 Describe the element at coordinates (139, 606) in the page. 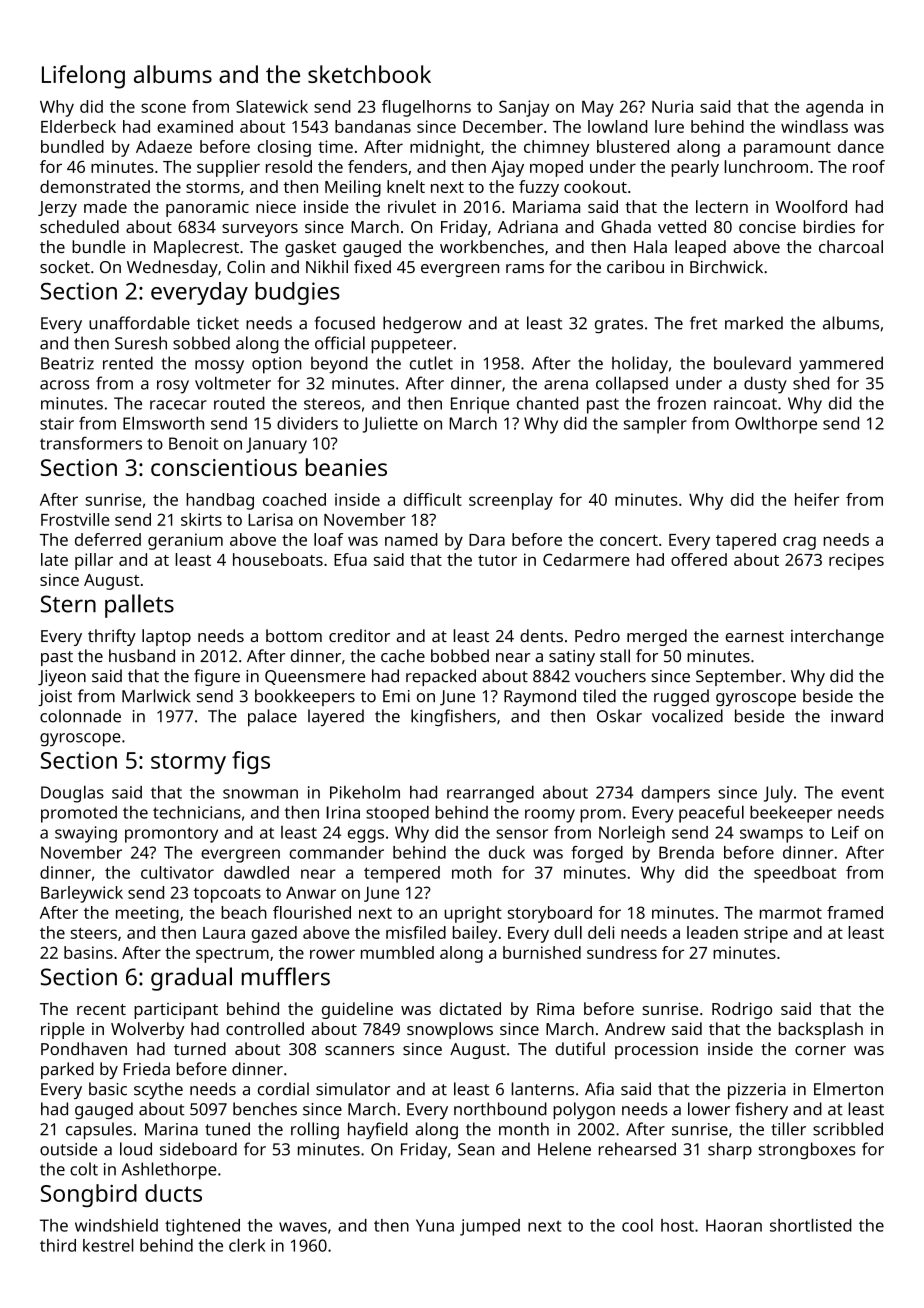

I see `pallets` at that location.
